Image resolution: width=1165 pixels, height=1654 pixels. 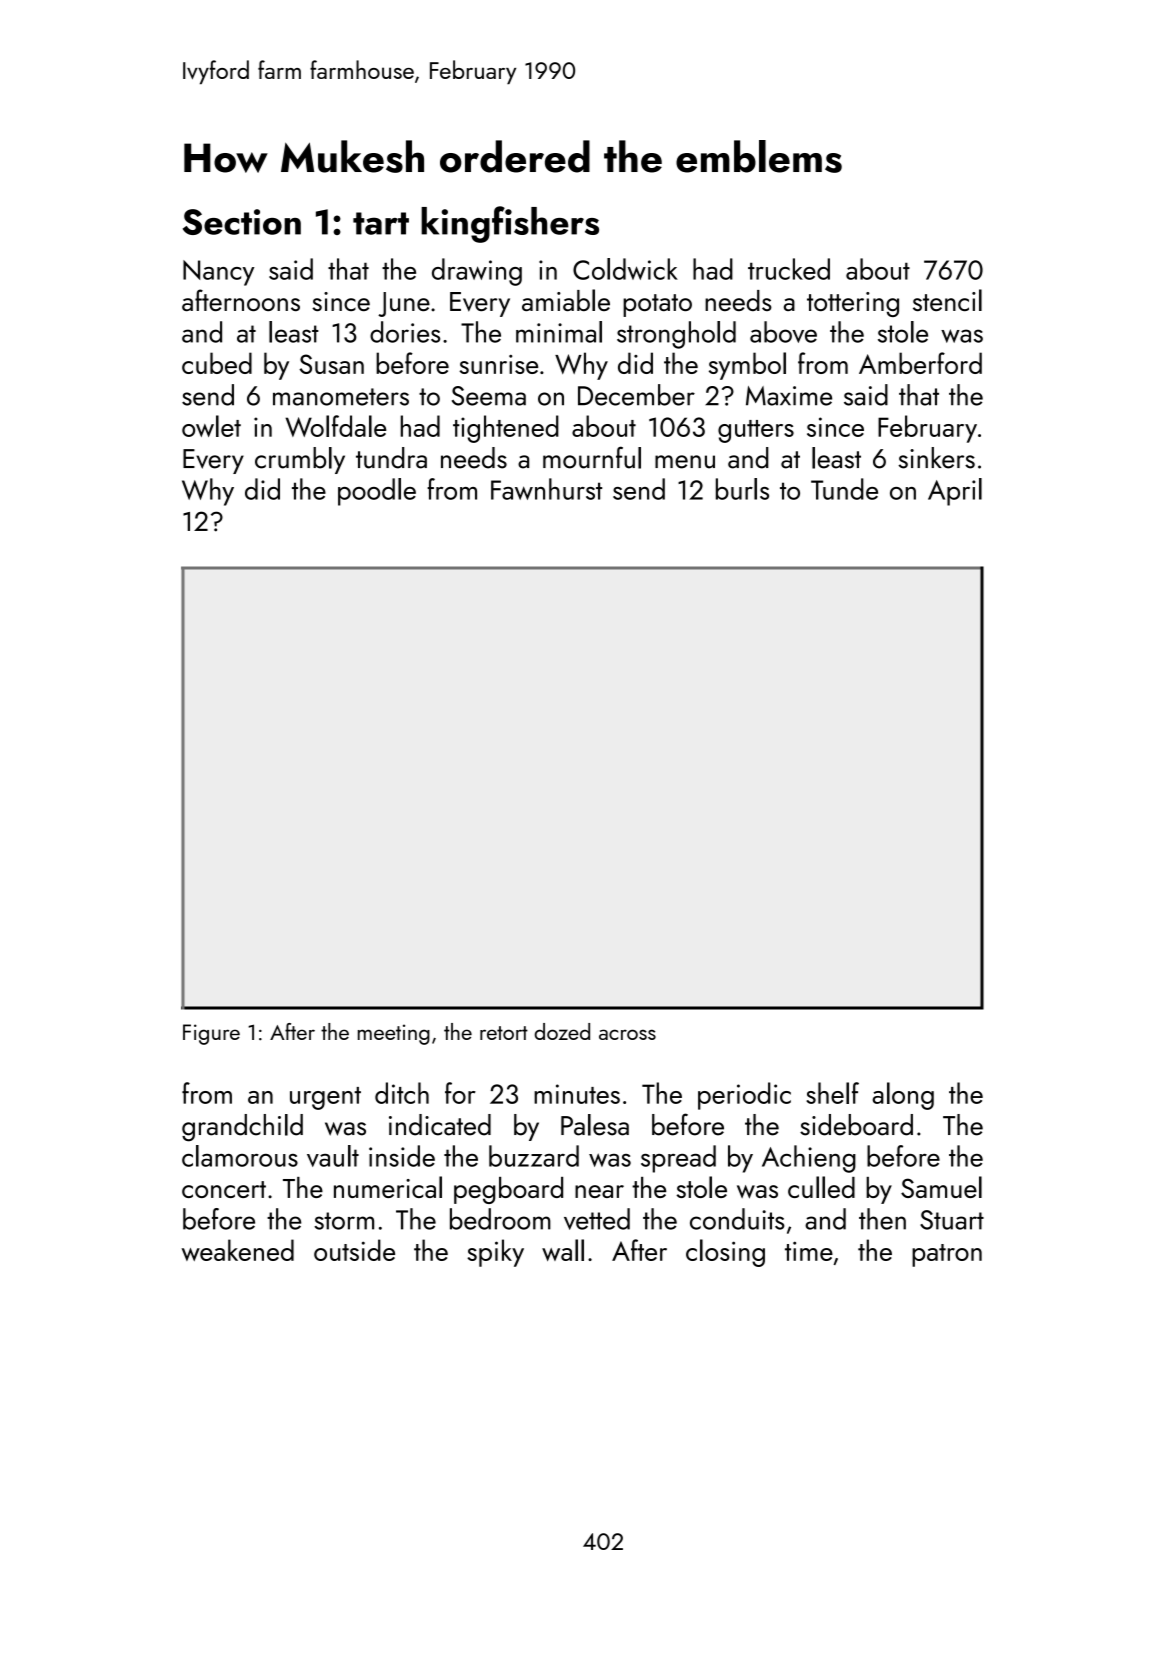 I want to click on stencil, so click(x=947, y=300).
